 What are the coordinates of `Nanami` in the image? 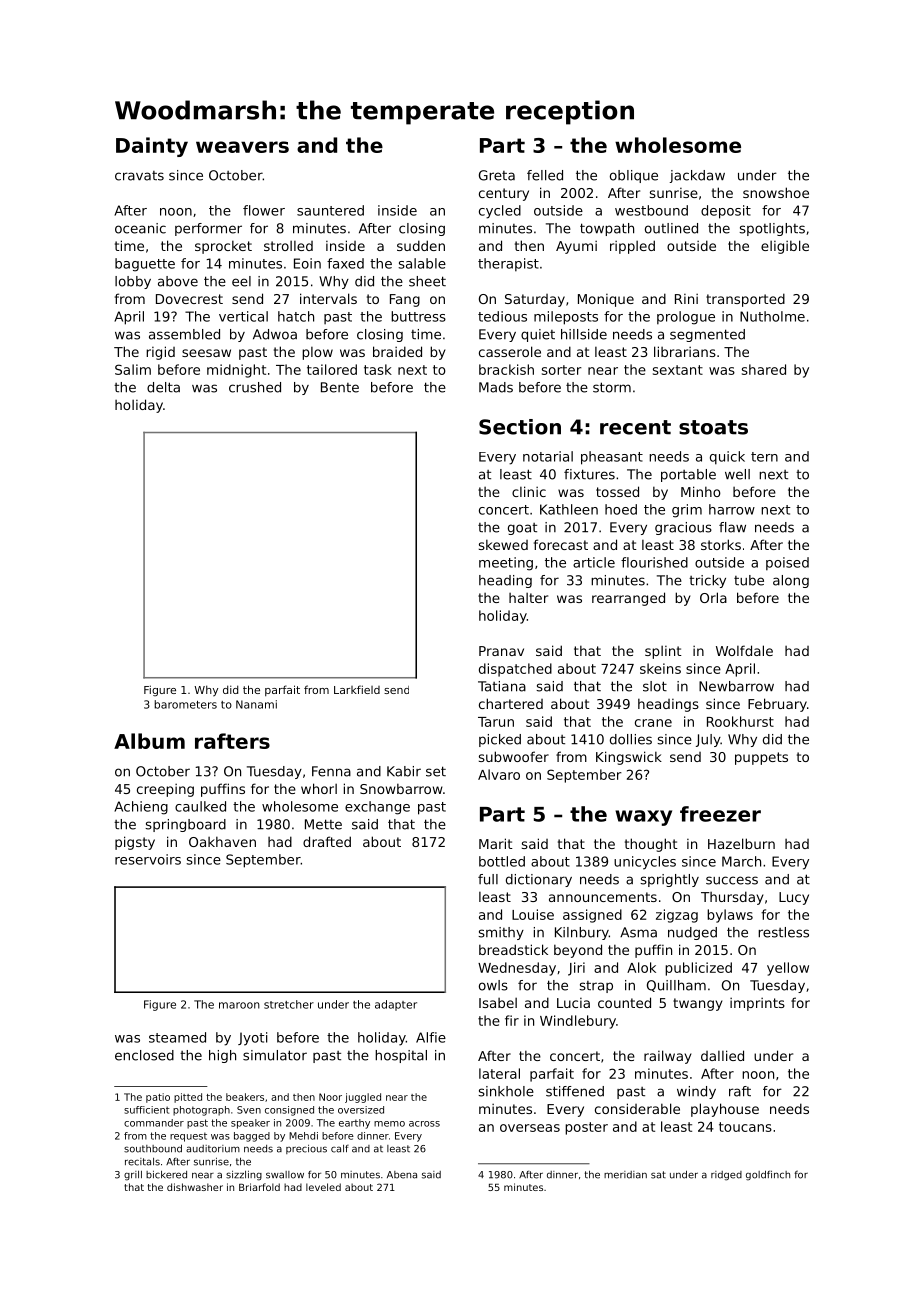 It's located at (256, 704).
